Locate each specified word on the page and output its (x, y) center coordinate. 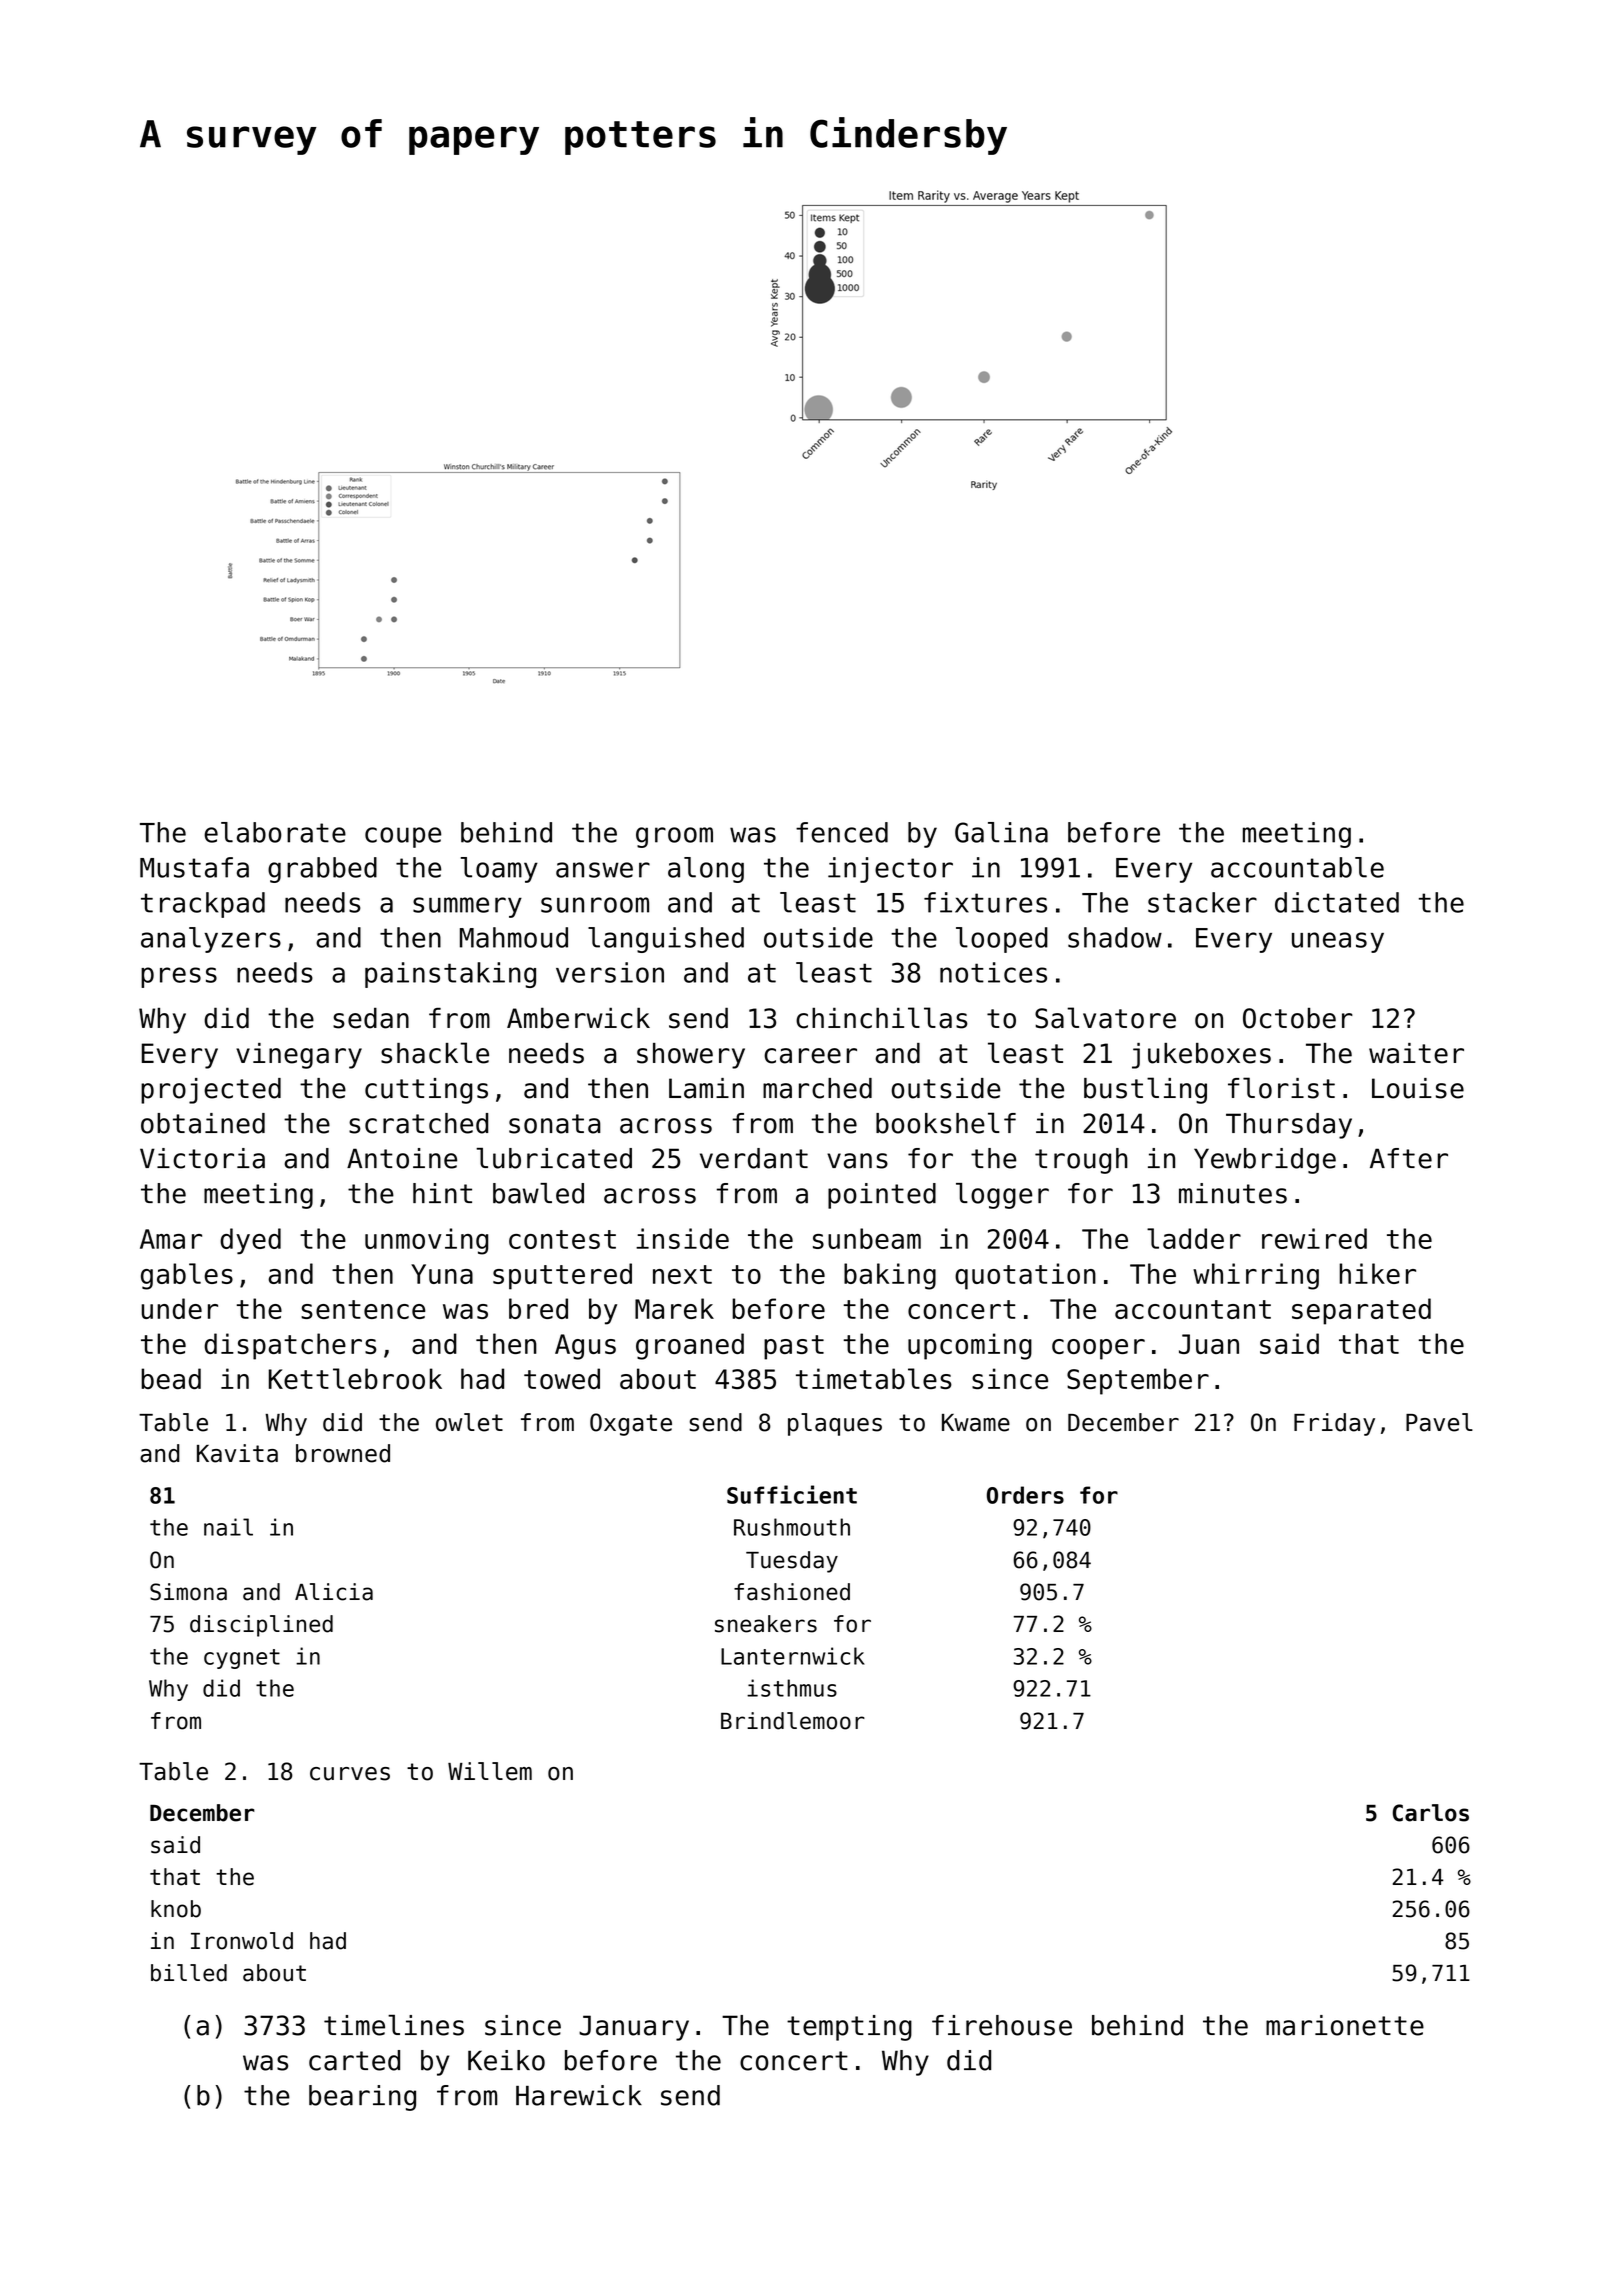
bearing (362, 2098)
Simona (188, 1592)
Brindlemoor (793, 1721)
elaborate (275, 832)
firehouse (1002, 2025)
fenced (842, 832)
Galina (1001, 832)
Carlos (1431, 1813)
